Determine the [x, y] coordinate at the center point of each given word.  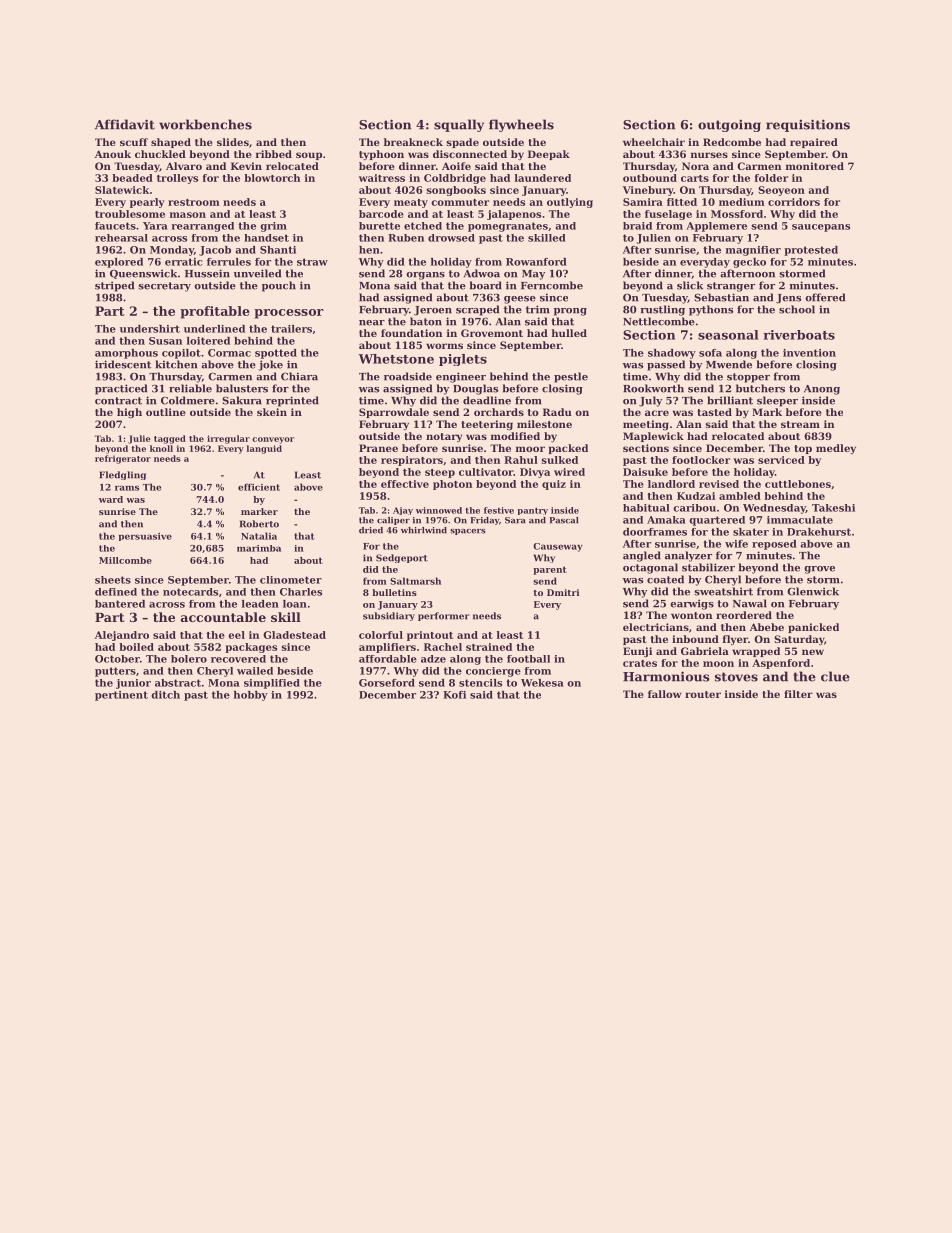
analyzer [688, 556]
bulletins [394, 592]
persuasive [145, 537]
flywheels [521, 125]
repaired [814, 143]
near [372, 323]
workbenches [205, 124]
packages [251, 648]
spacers [468, 532]
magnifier [753, 251]
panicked [813, 628]
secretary [164, 287]
